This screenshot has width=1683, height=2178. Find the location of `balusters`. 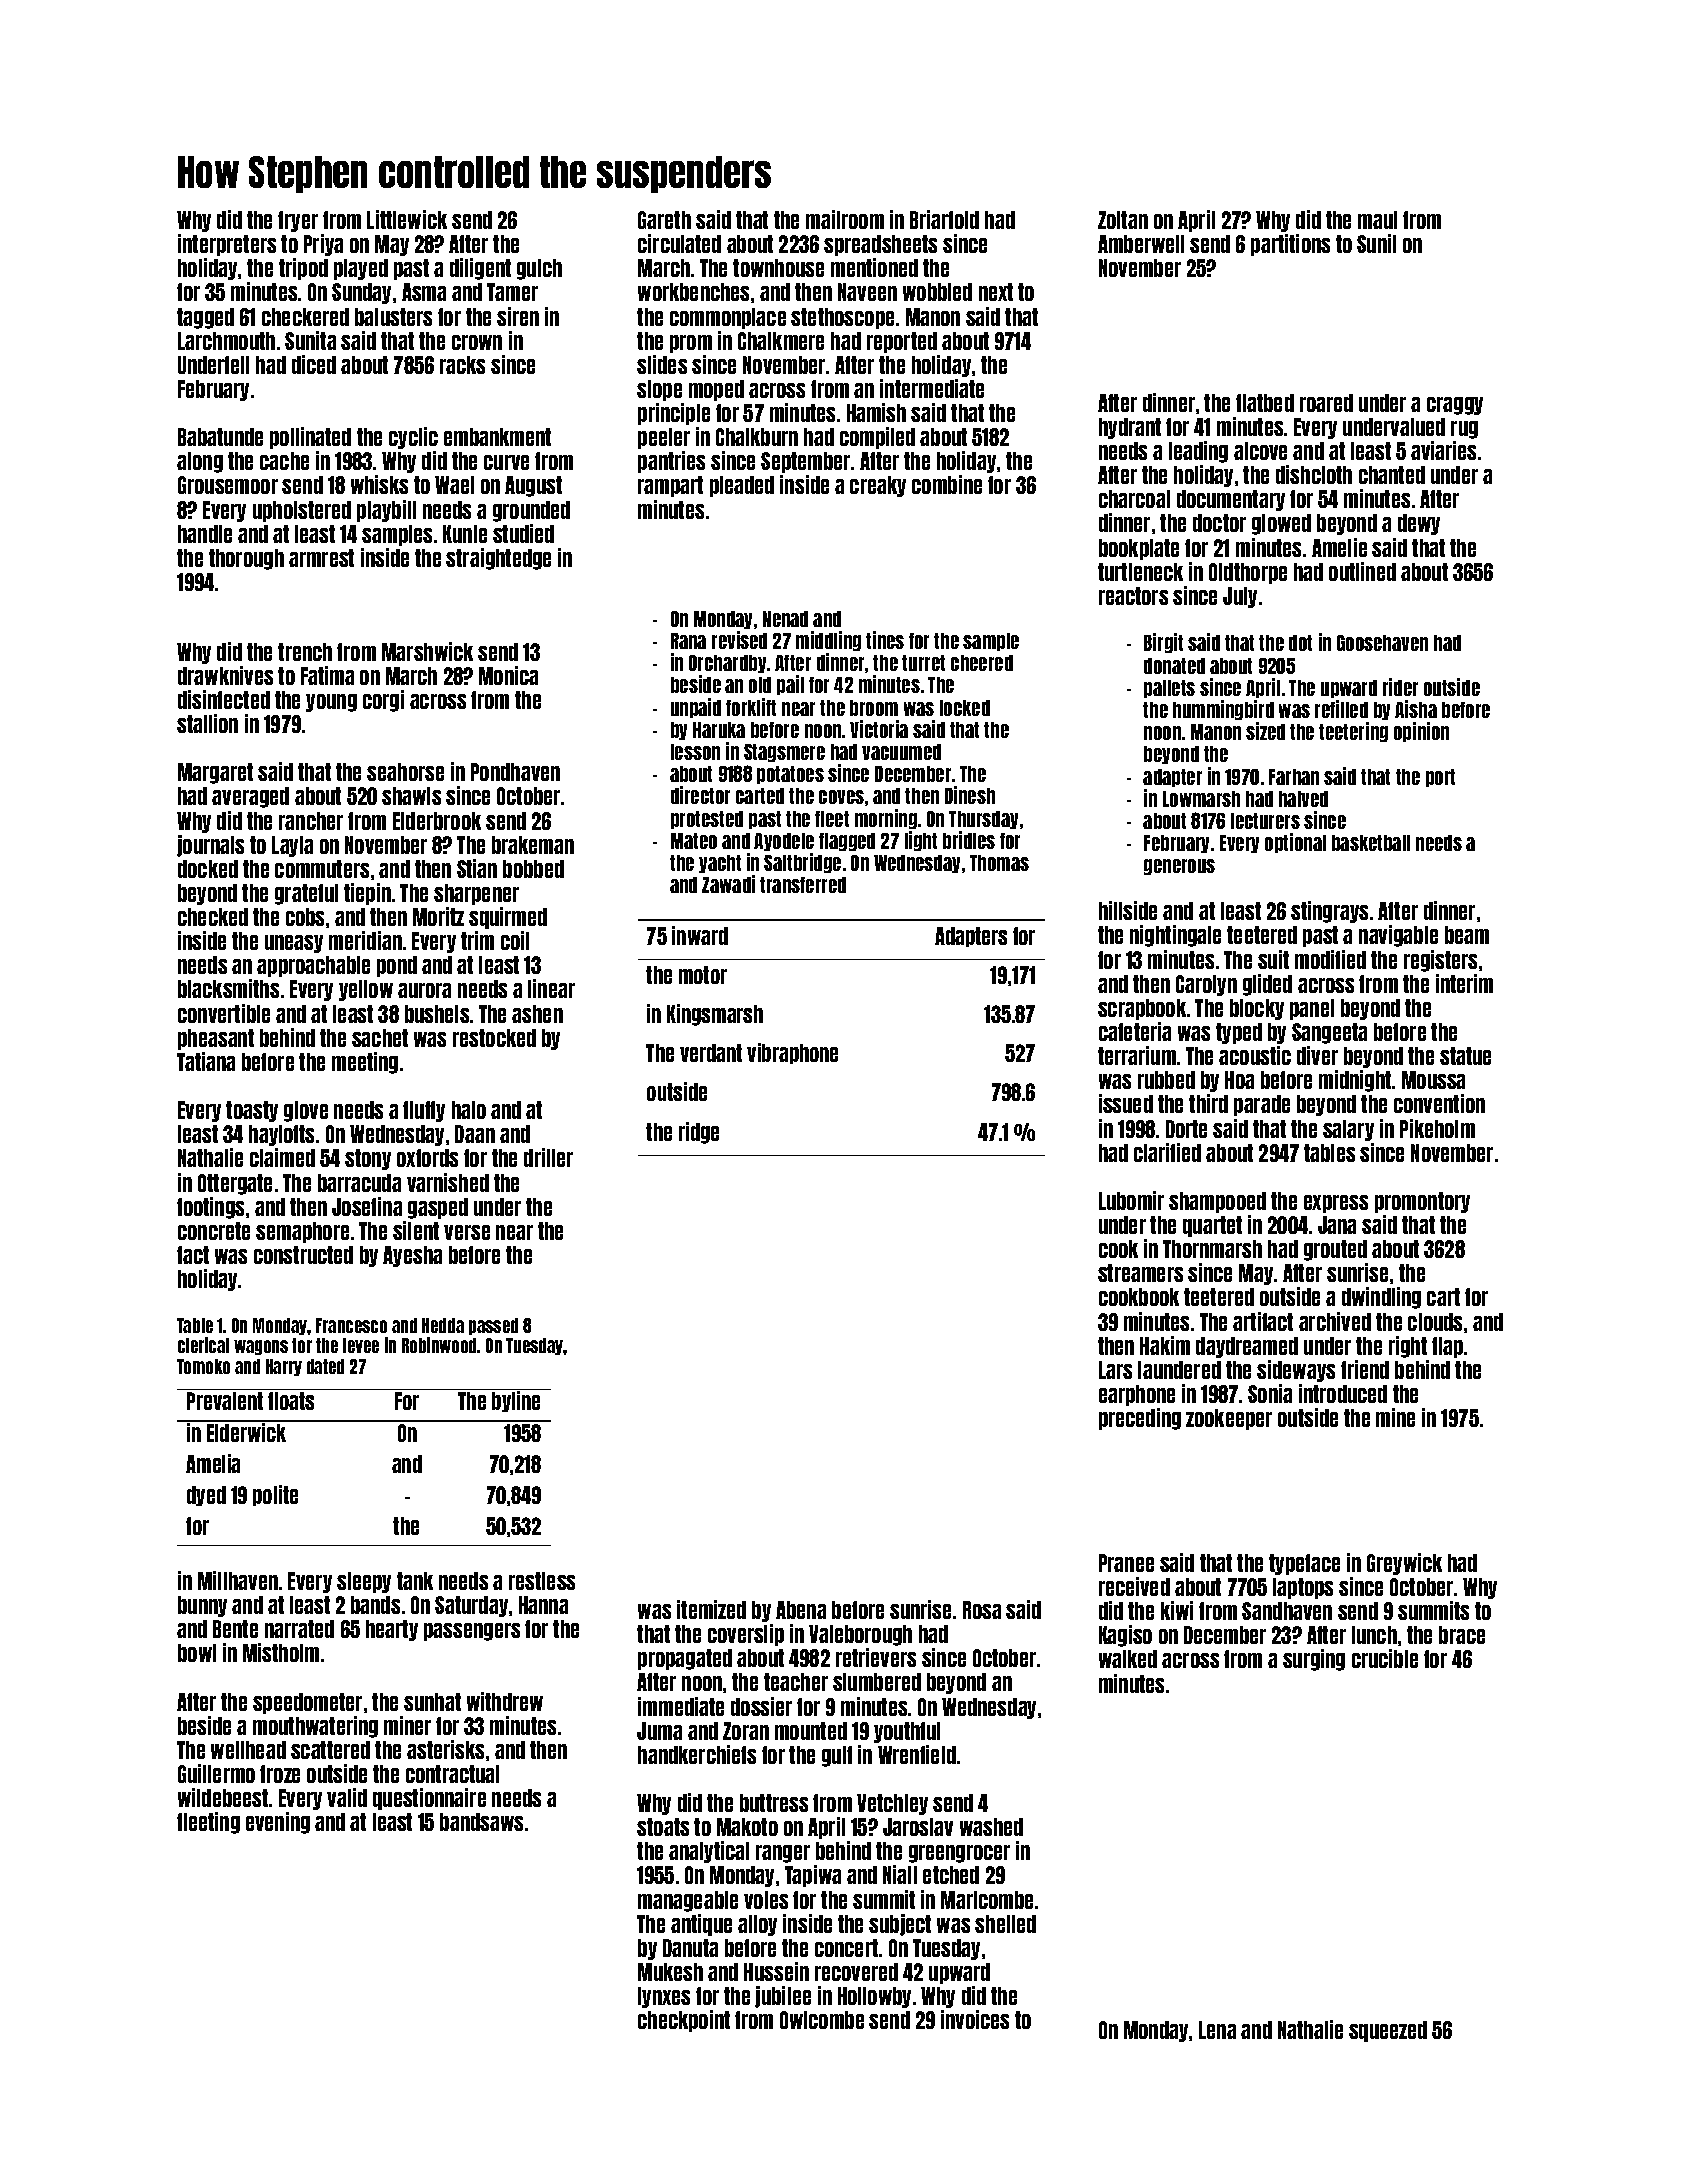

balusters is located at coordinates (393, 317).
